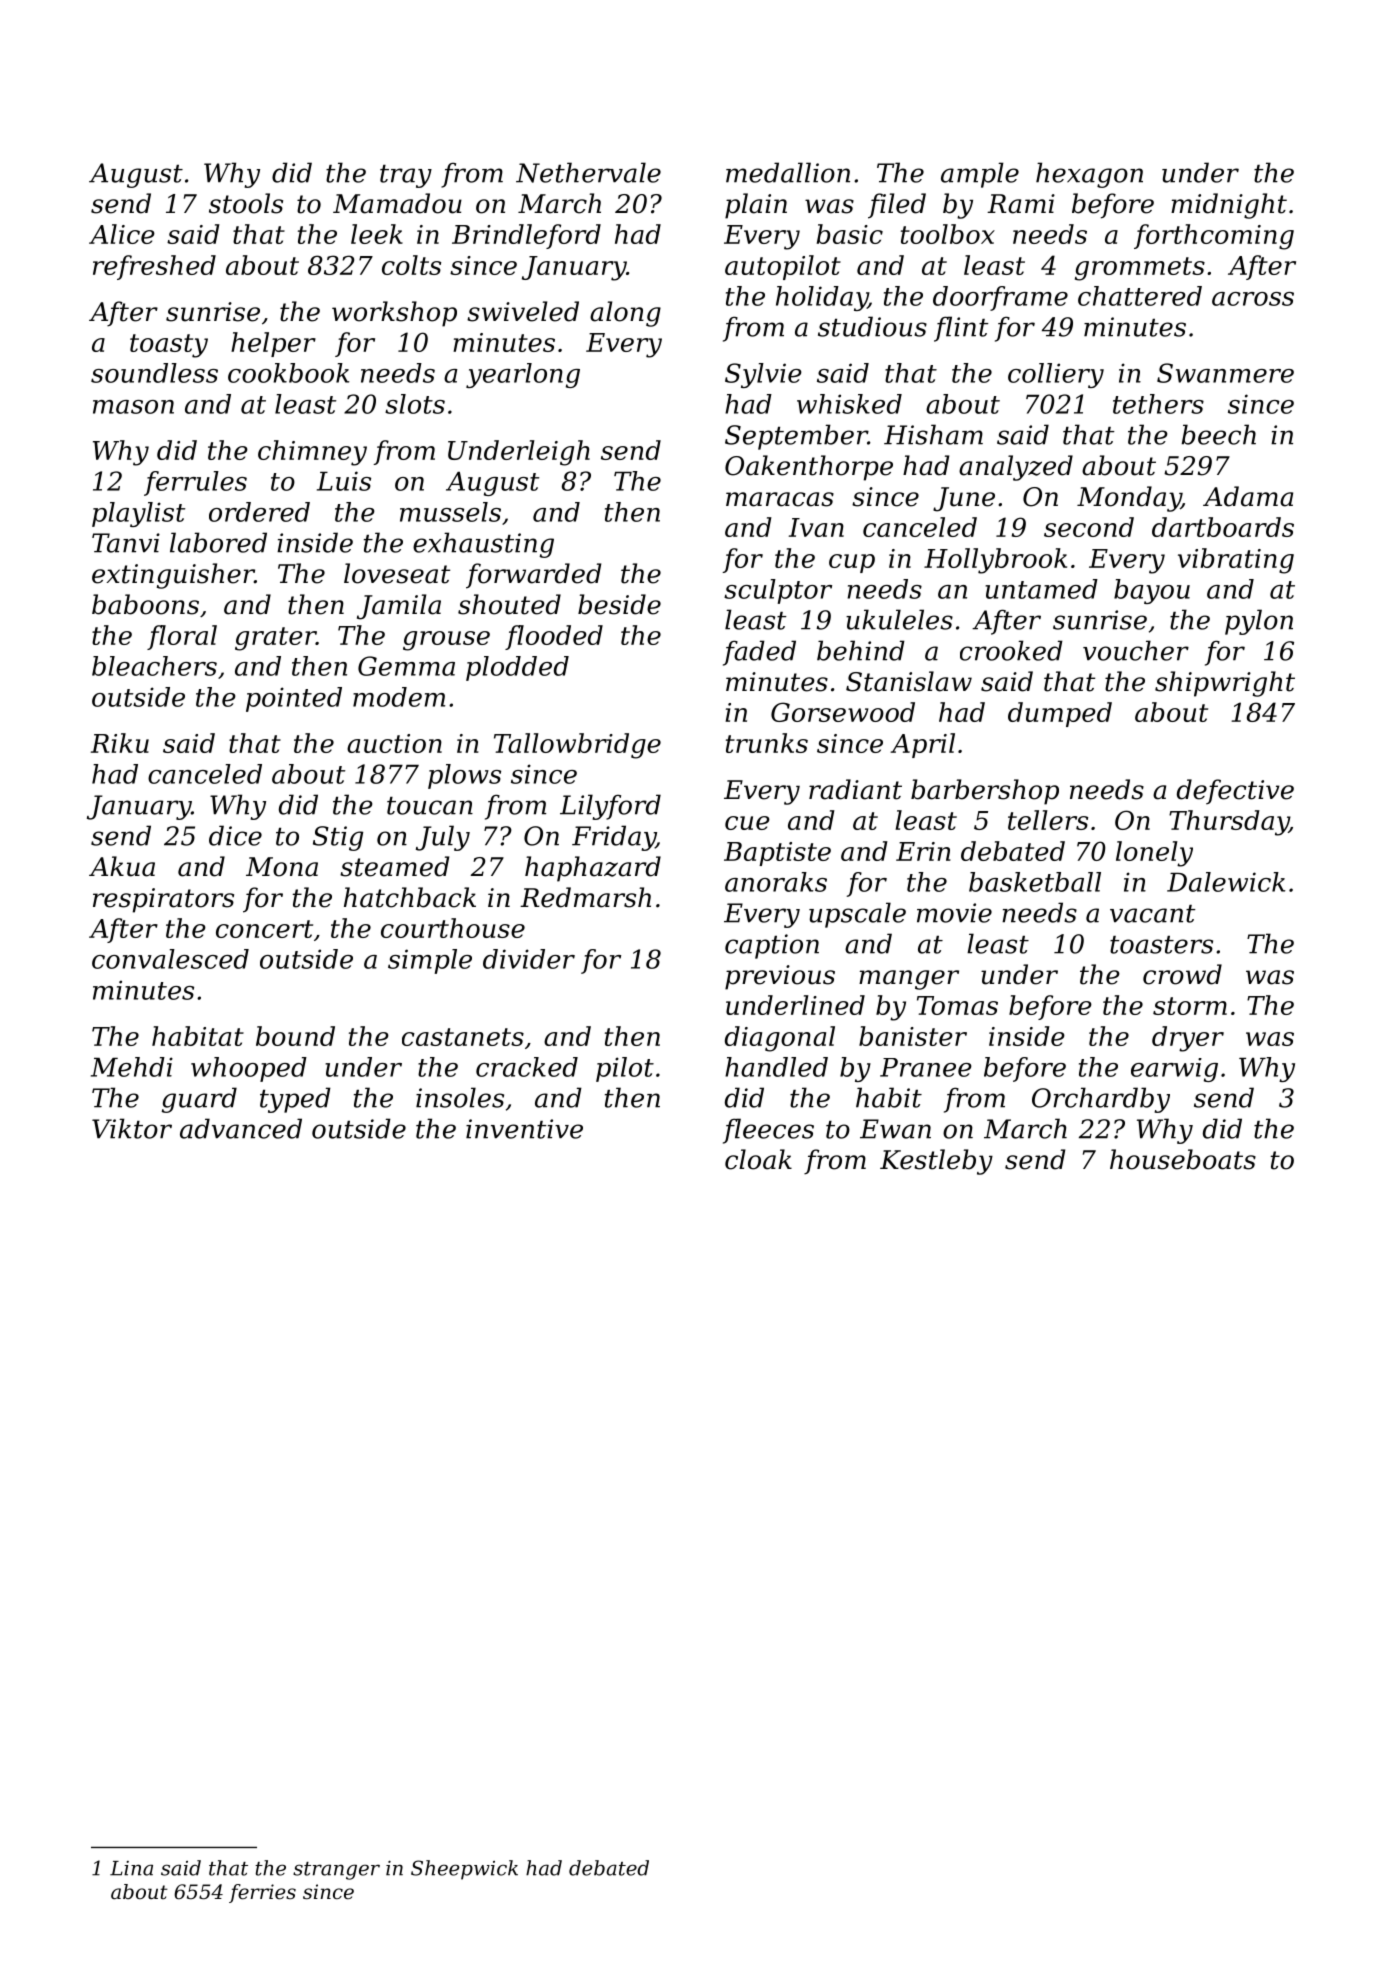 Image resolution: width=1386 pixels, height=1969 pixels. What do you see at coordinates (758, 1159) in the screenshot?
I see `cloak` at bounding box center [758, 1159].
